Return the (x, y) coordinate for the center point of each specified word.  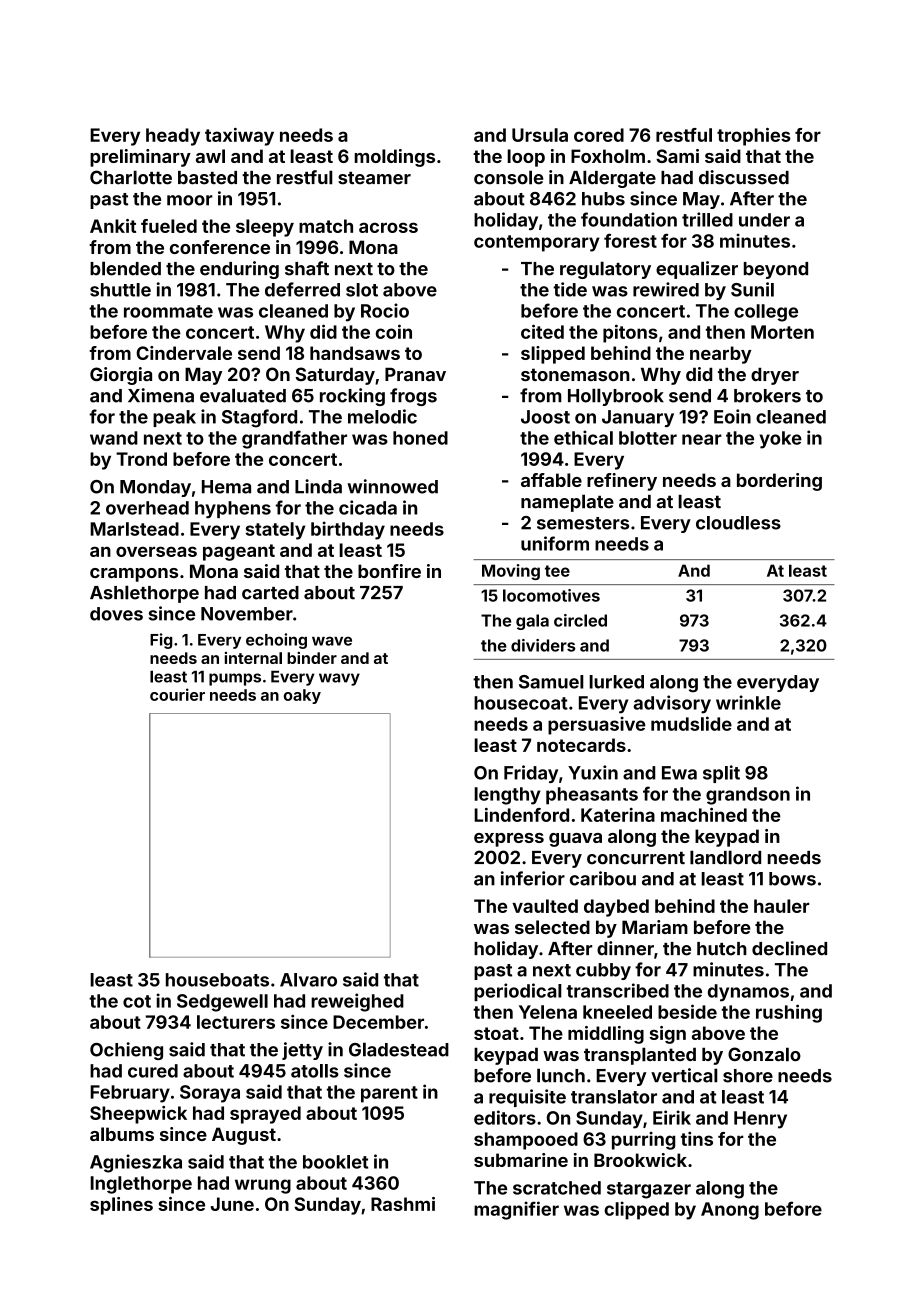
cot (137, 1001)
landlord (725, 857)
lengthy (507, 796)
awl (210, 156)
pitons (630, 333)
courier (177, 694)
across (388, 227)
